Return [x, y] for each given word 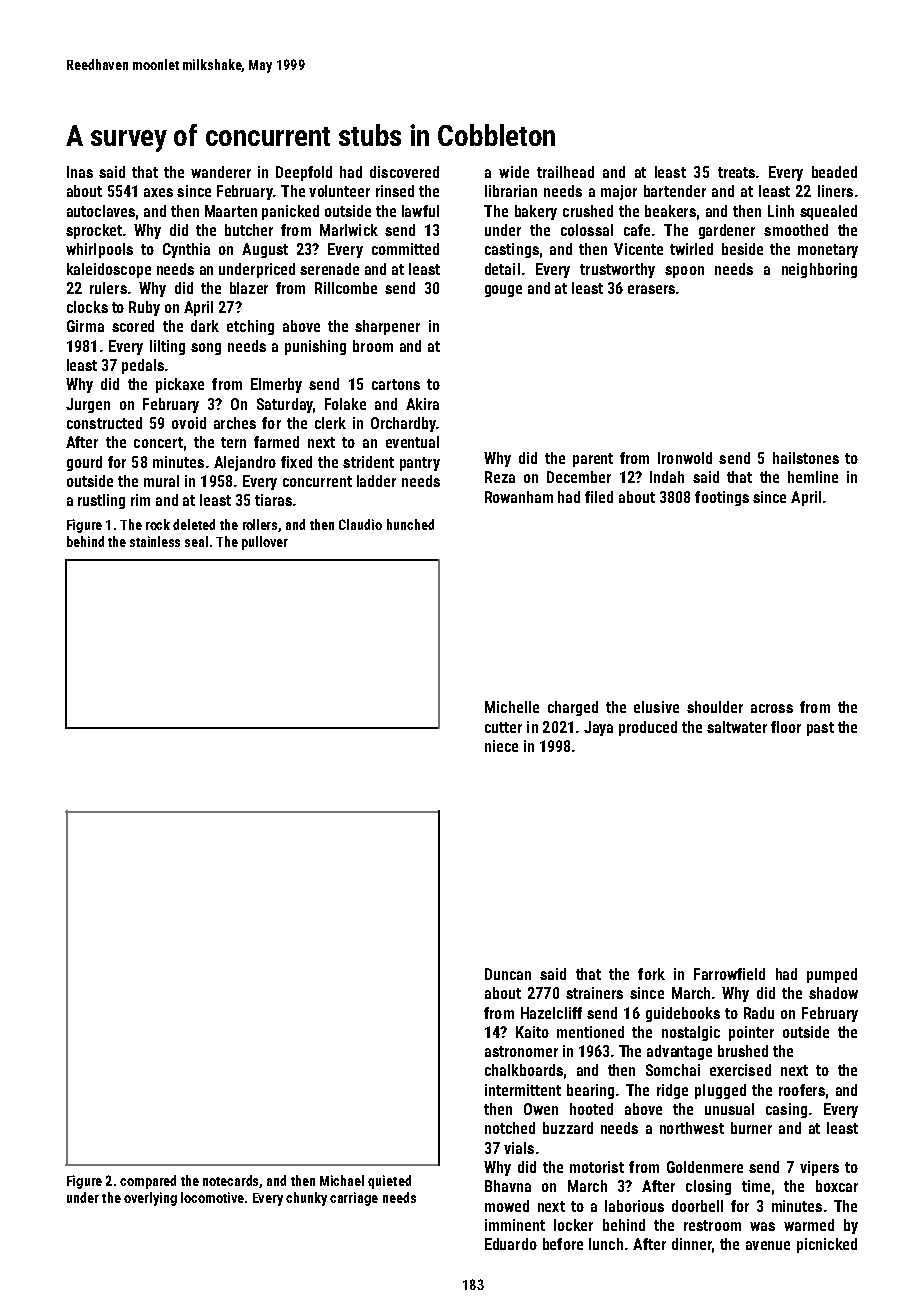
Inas [80, 172]
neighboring [819, 270]
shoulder [715, 707]
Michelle [512, 707]
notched [510, 1128]
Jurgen [88, 405]
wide [514, 172]
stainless [155, 541]
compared [148, 1182]
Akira [422, 404]
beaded [834, 172]
